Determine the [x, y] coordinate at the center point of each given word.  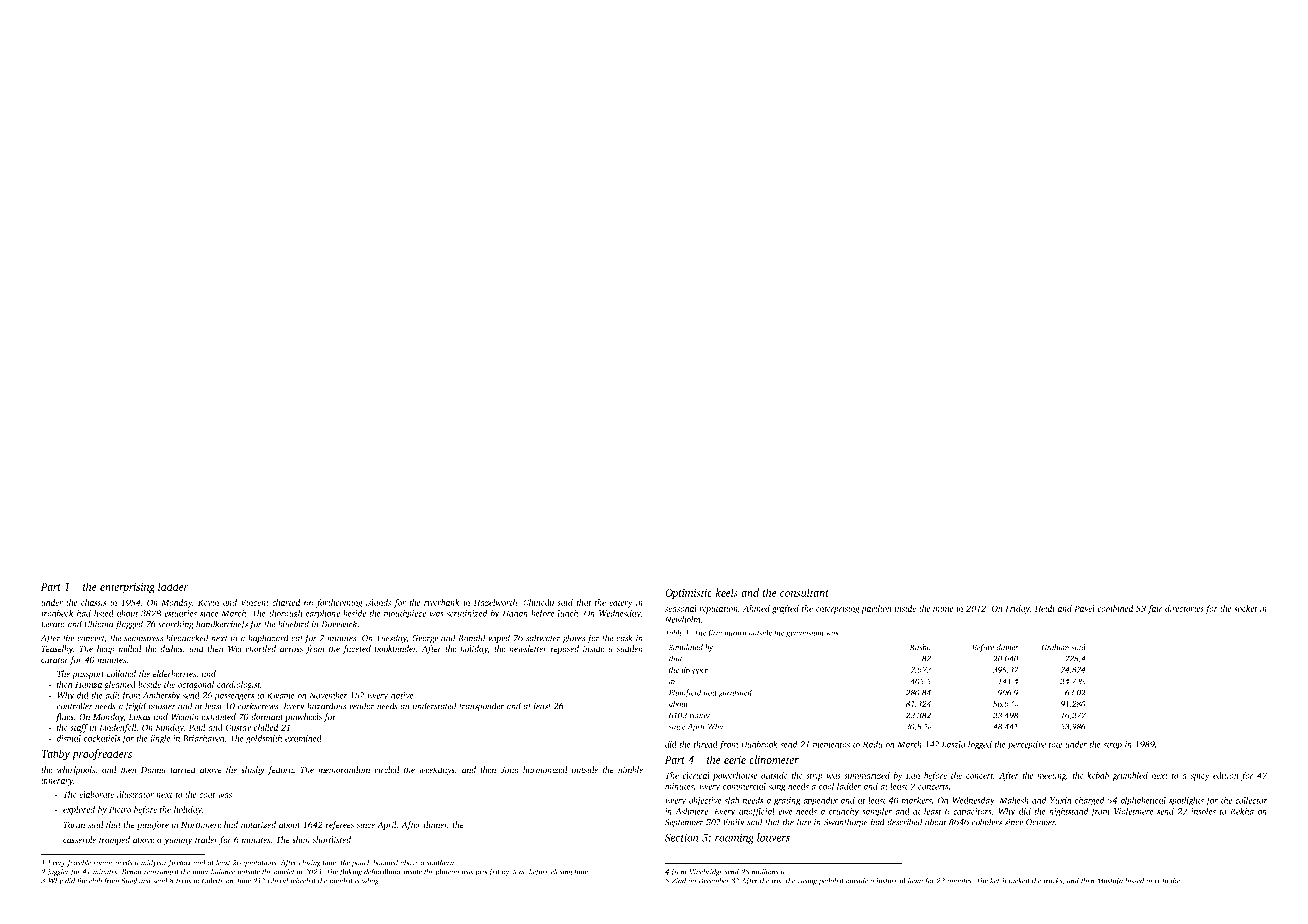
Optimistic [688, 594]
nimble [630, 769]
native [402, 695]
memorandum [344, 769]
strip [814, 776]
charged [1089, 801]
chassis [94, 602]
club [95, 881]
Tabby [56, 755]
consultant [804, 592]
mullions [765, 872]
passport [88, 675]
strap [1112, 746]
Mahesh [1014, 800]
